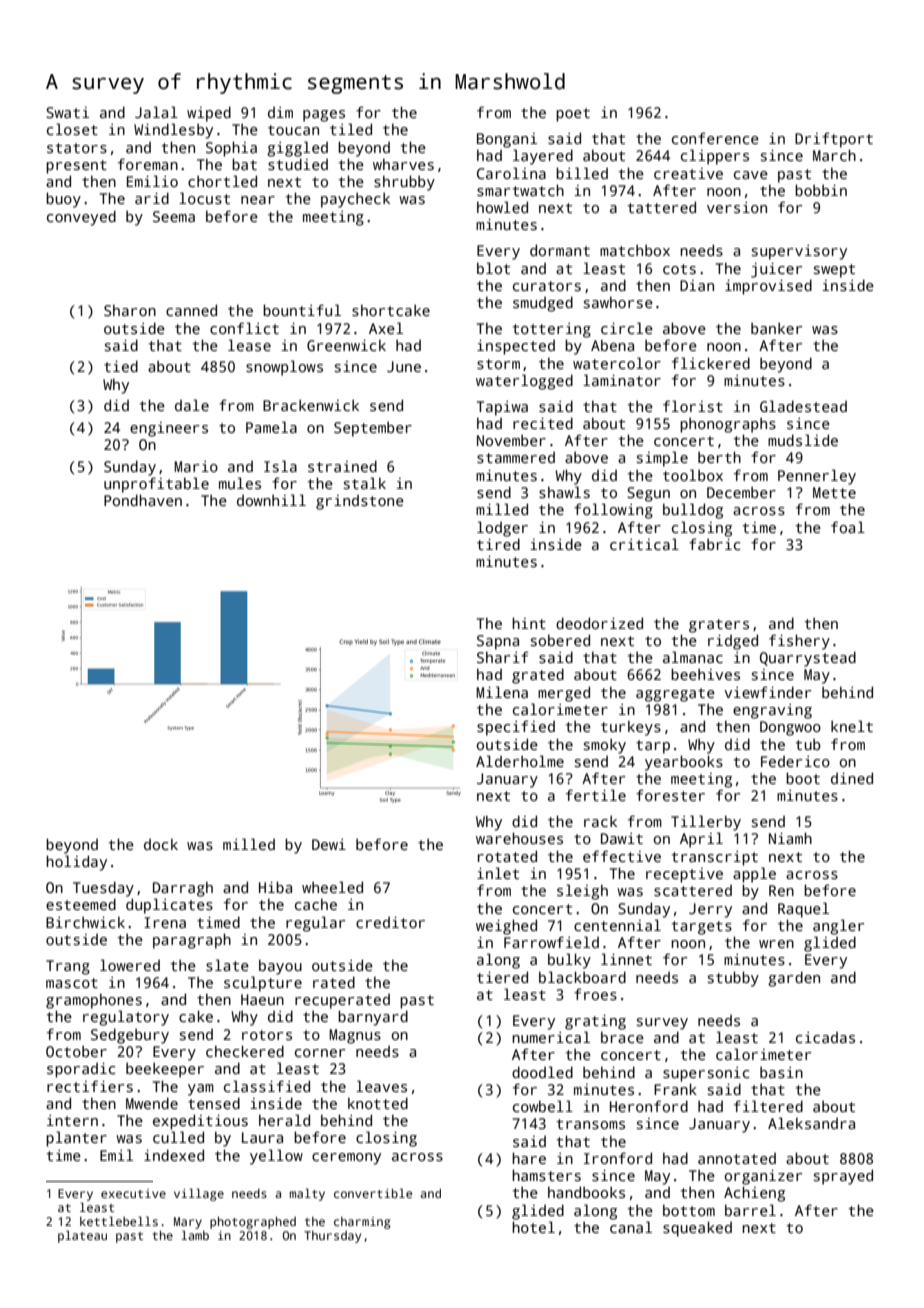  I want to click on locust, so click(204, 198).
